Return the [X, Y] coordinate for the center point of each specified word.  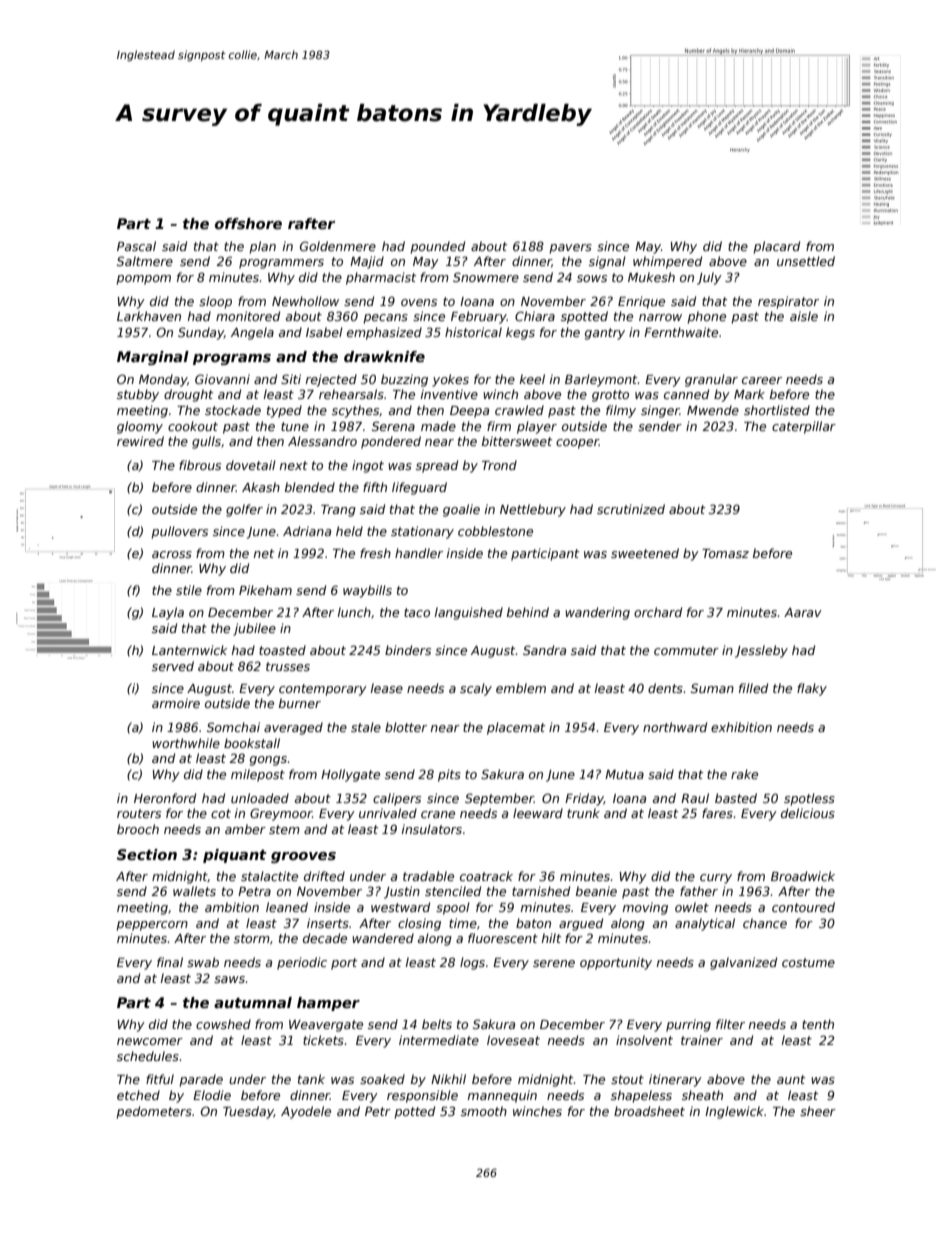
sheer [818, 1111]
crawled [519, 410]
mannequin [502, 1096]
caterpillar [804, 427]
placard [776, 247]
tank [311, 1079]
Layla [168, 613]
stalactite [269, 876]
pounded [437, 247]
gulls [206, 442]
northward [675, 727]
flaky [812, 689]
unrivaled [388, 813]
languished [469, 613]
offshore [248, 223]
